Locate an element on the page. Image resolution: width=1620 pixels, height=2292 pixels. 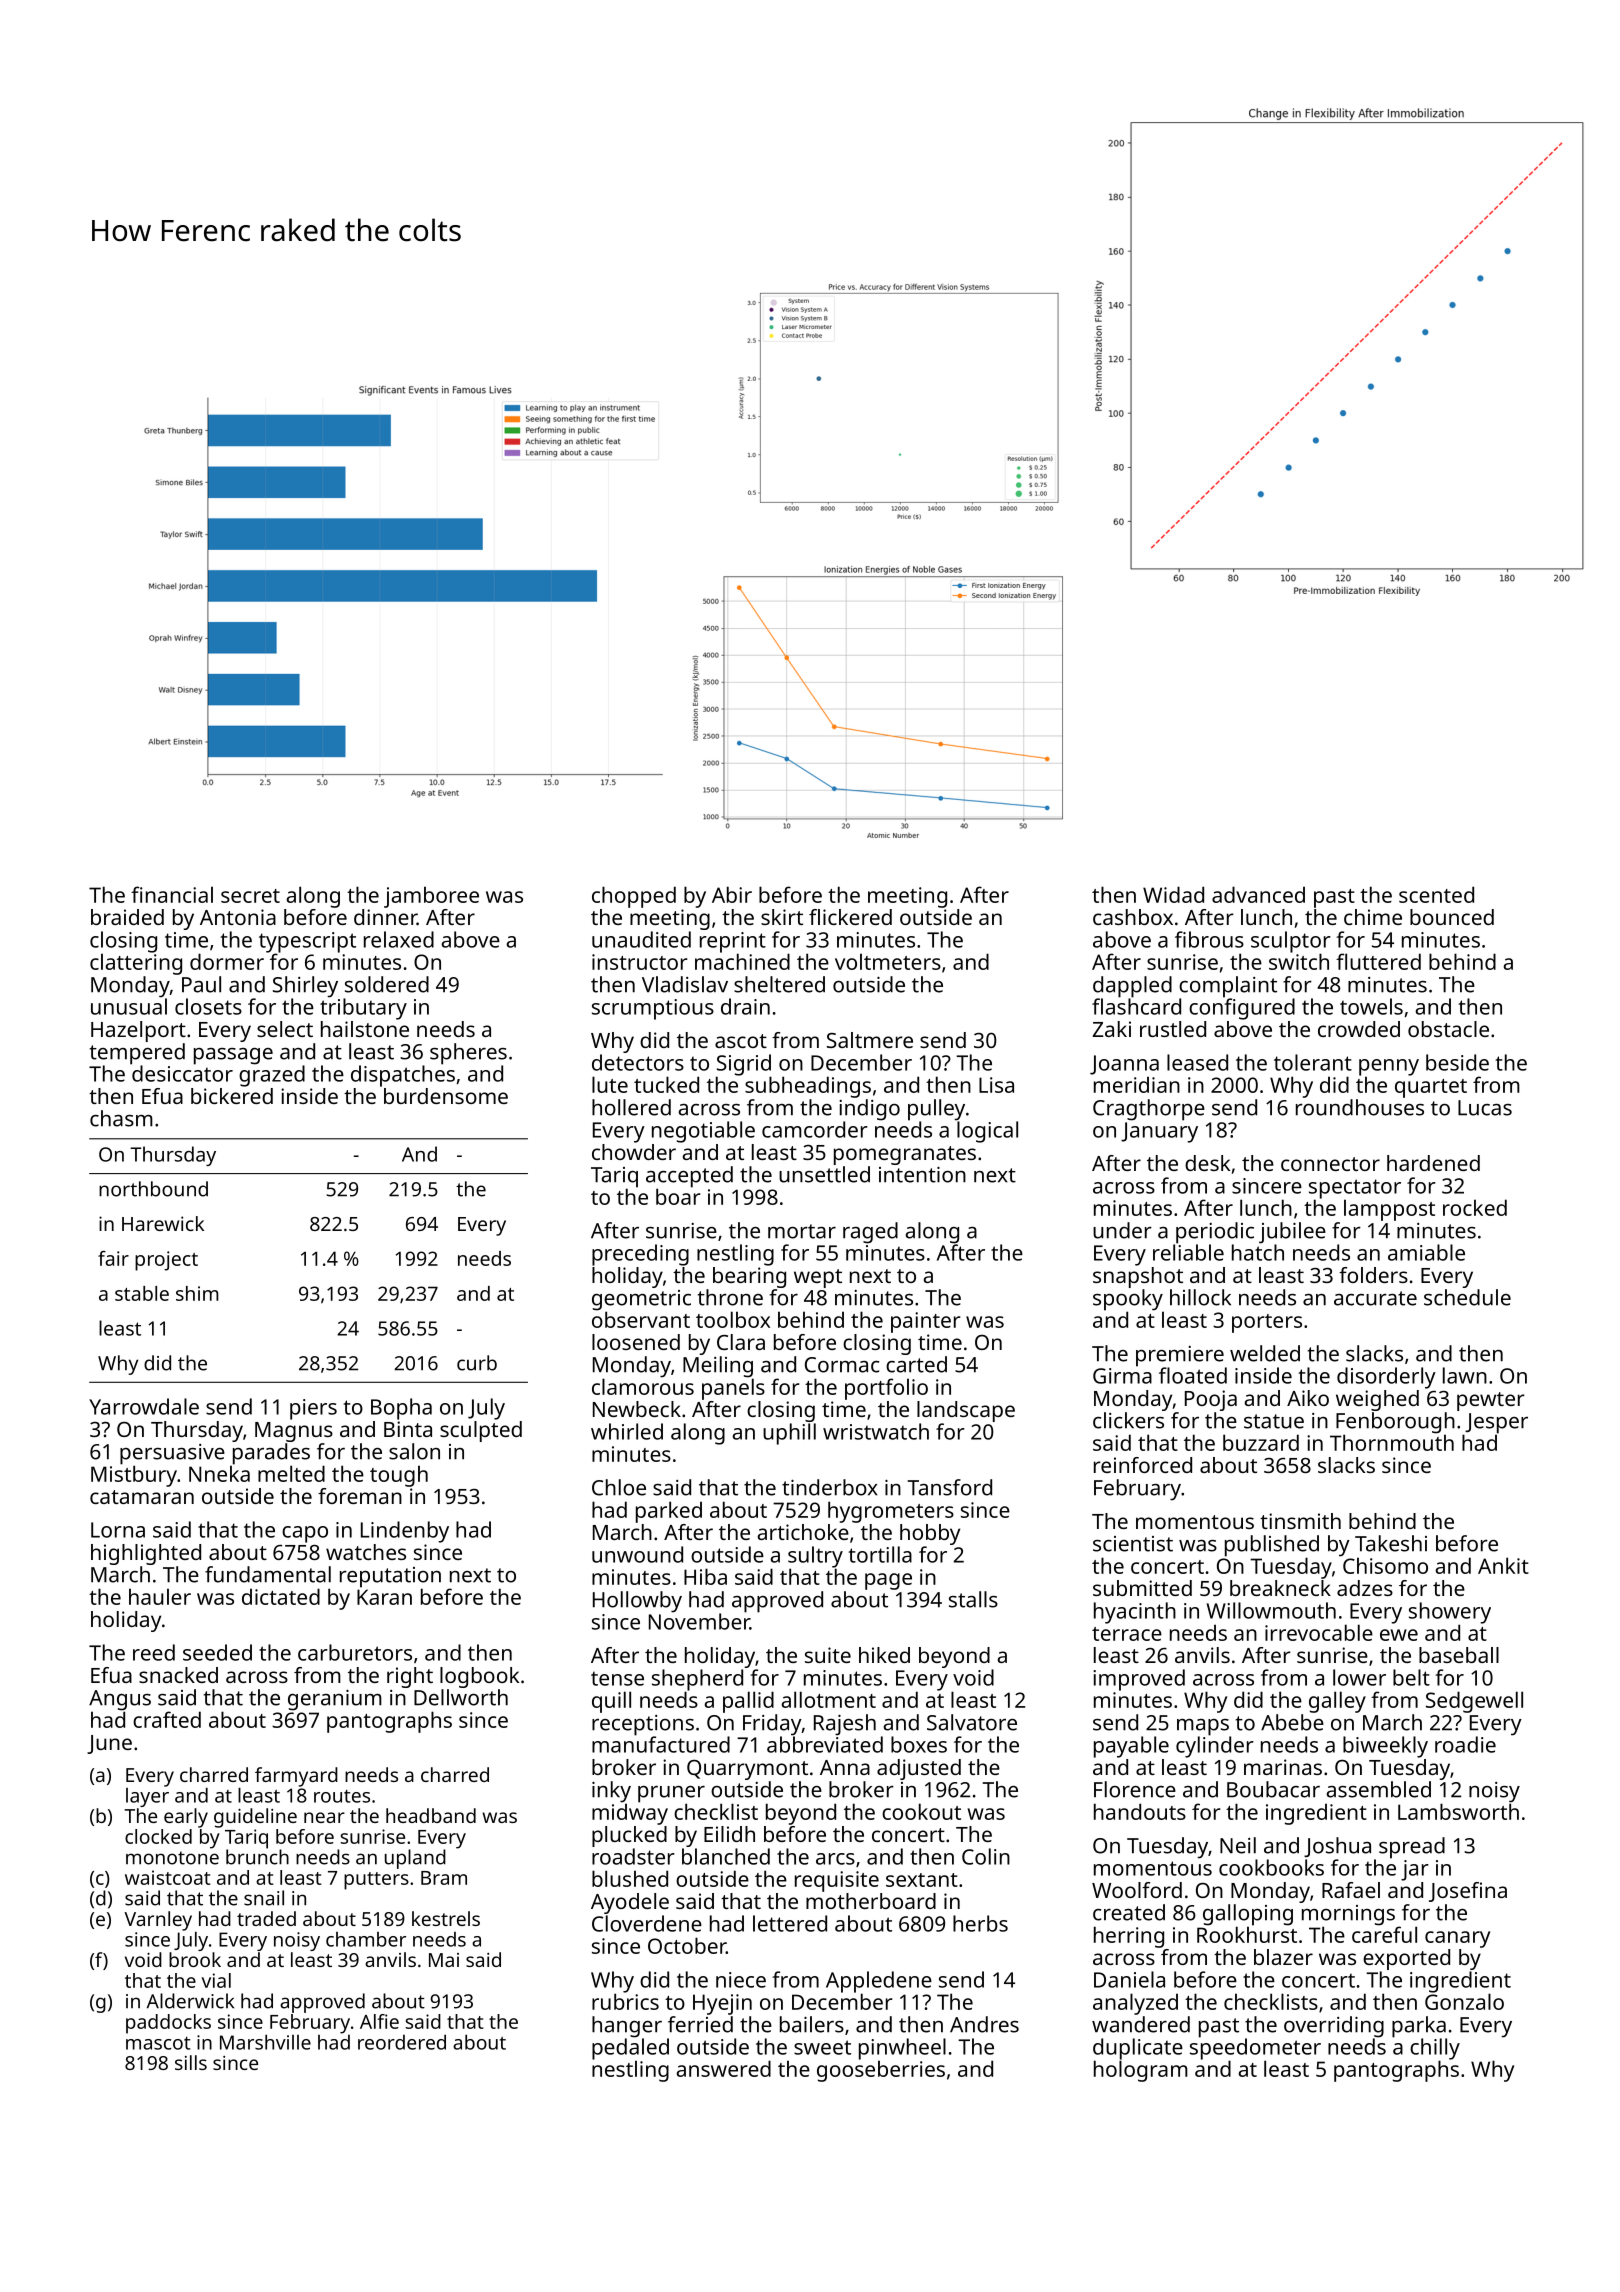
flickered is located at coordinates (850, 917).
